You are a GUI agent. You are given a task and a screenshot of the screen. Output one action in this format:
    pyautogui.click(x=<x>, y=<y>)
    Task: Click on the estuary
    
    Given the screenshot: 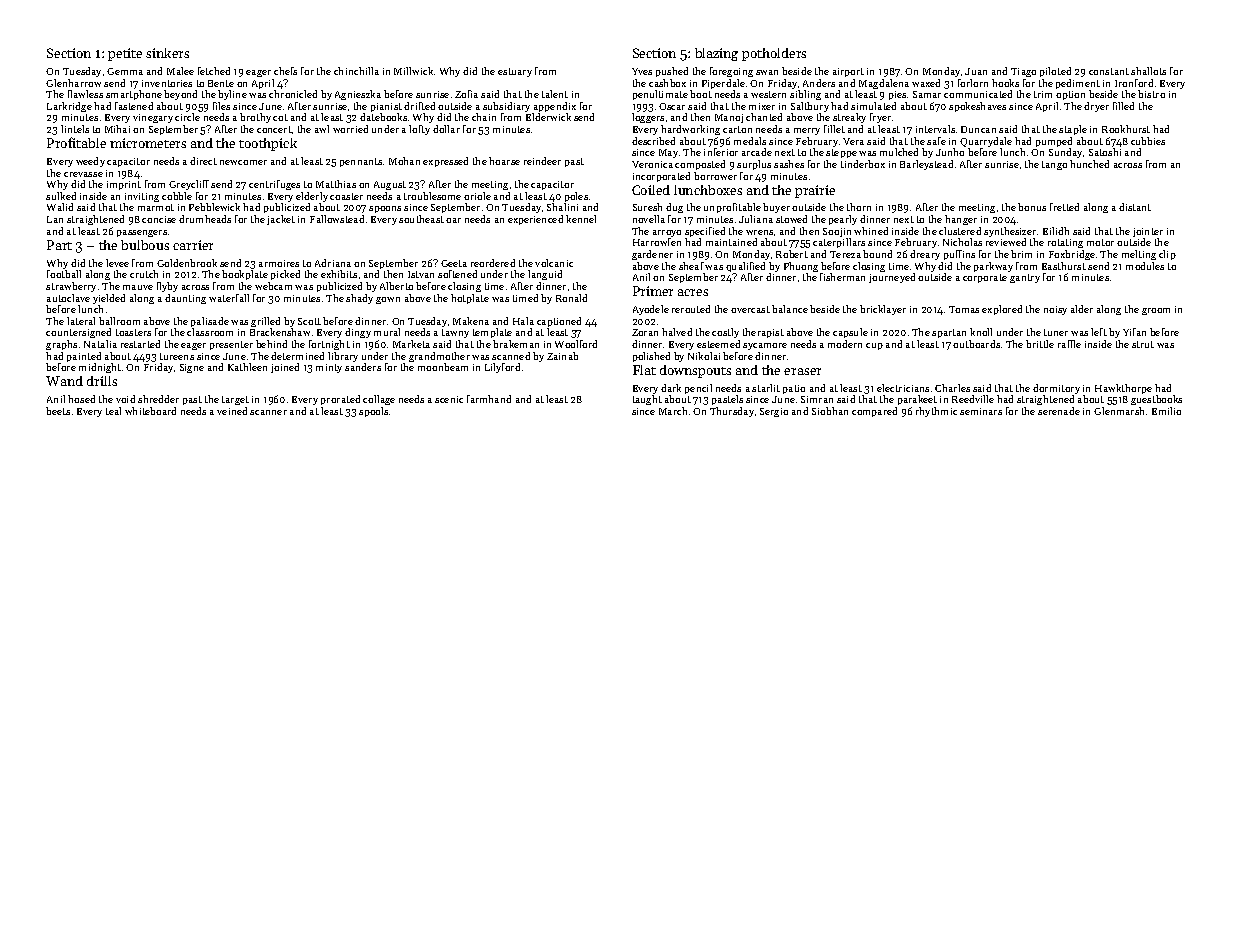 What is the action you would take?
    pyautogui.click(x=515, y=72)
